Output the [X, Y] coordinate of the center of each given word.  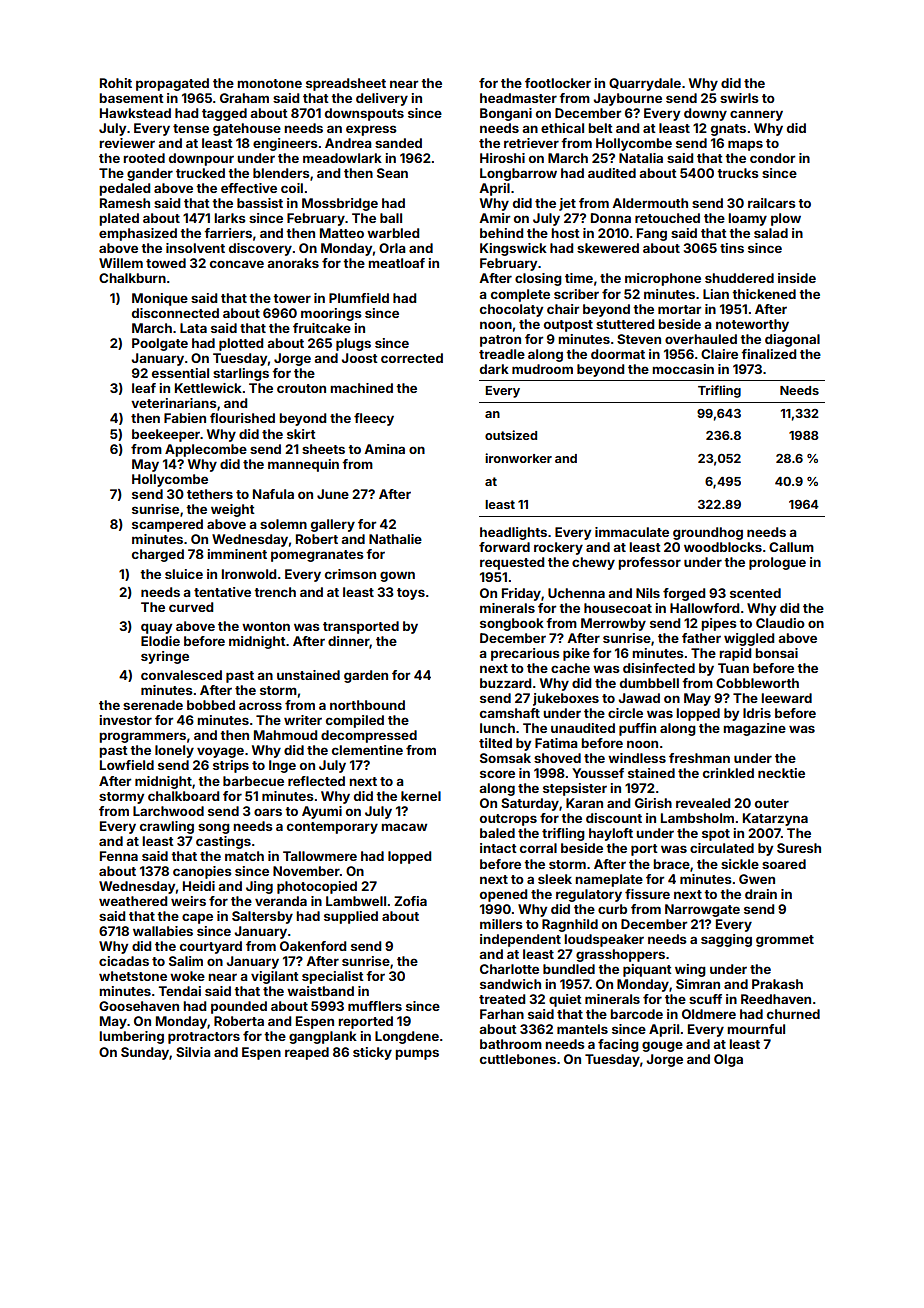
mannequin [303, 465]
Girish [653, 803]
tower [292, 298]
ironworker [518, 458]
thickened [764, 294]
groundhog [708, 533]
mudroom [542, 369]
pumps [417, 1054]
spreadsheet [346, 84]
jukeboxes [566, 699]
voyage [220, 752]
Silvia [193, 1052]
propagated [172, 84]
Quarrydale [645, 84]
